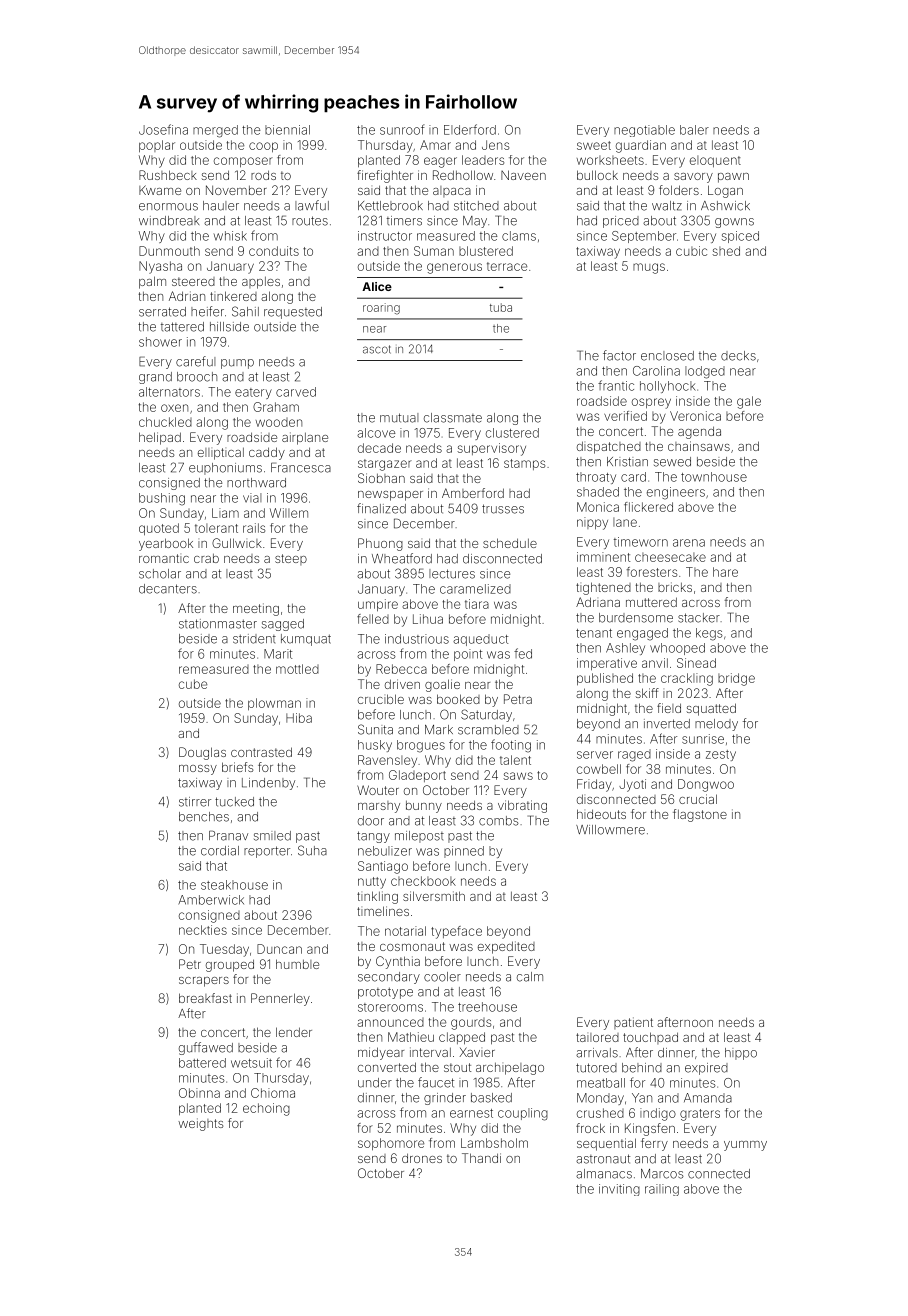 The width and height of the screenshot is (908, 1316). Describe the element at coordinates (283, 625) in the screenshot. I see `sagged` at that location.
